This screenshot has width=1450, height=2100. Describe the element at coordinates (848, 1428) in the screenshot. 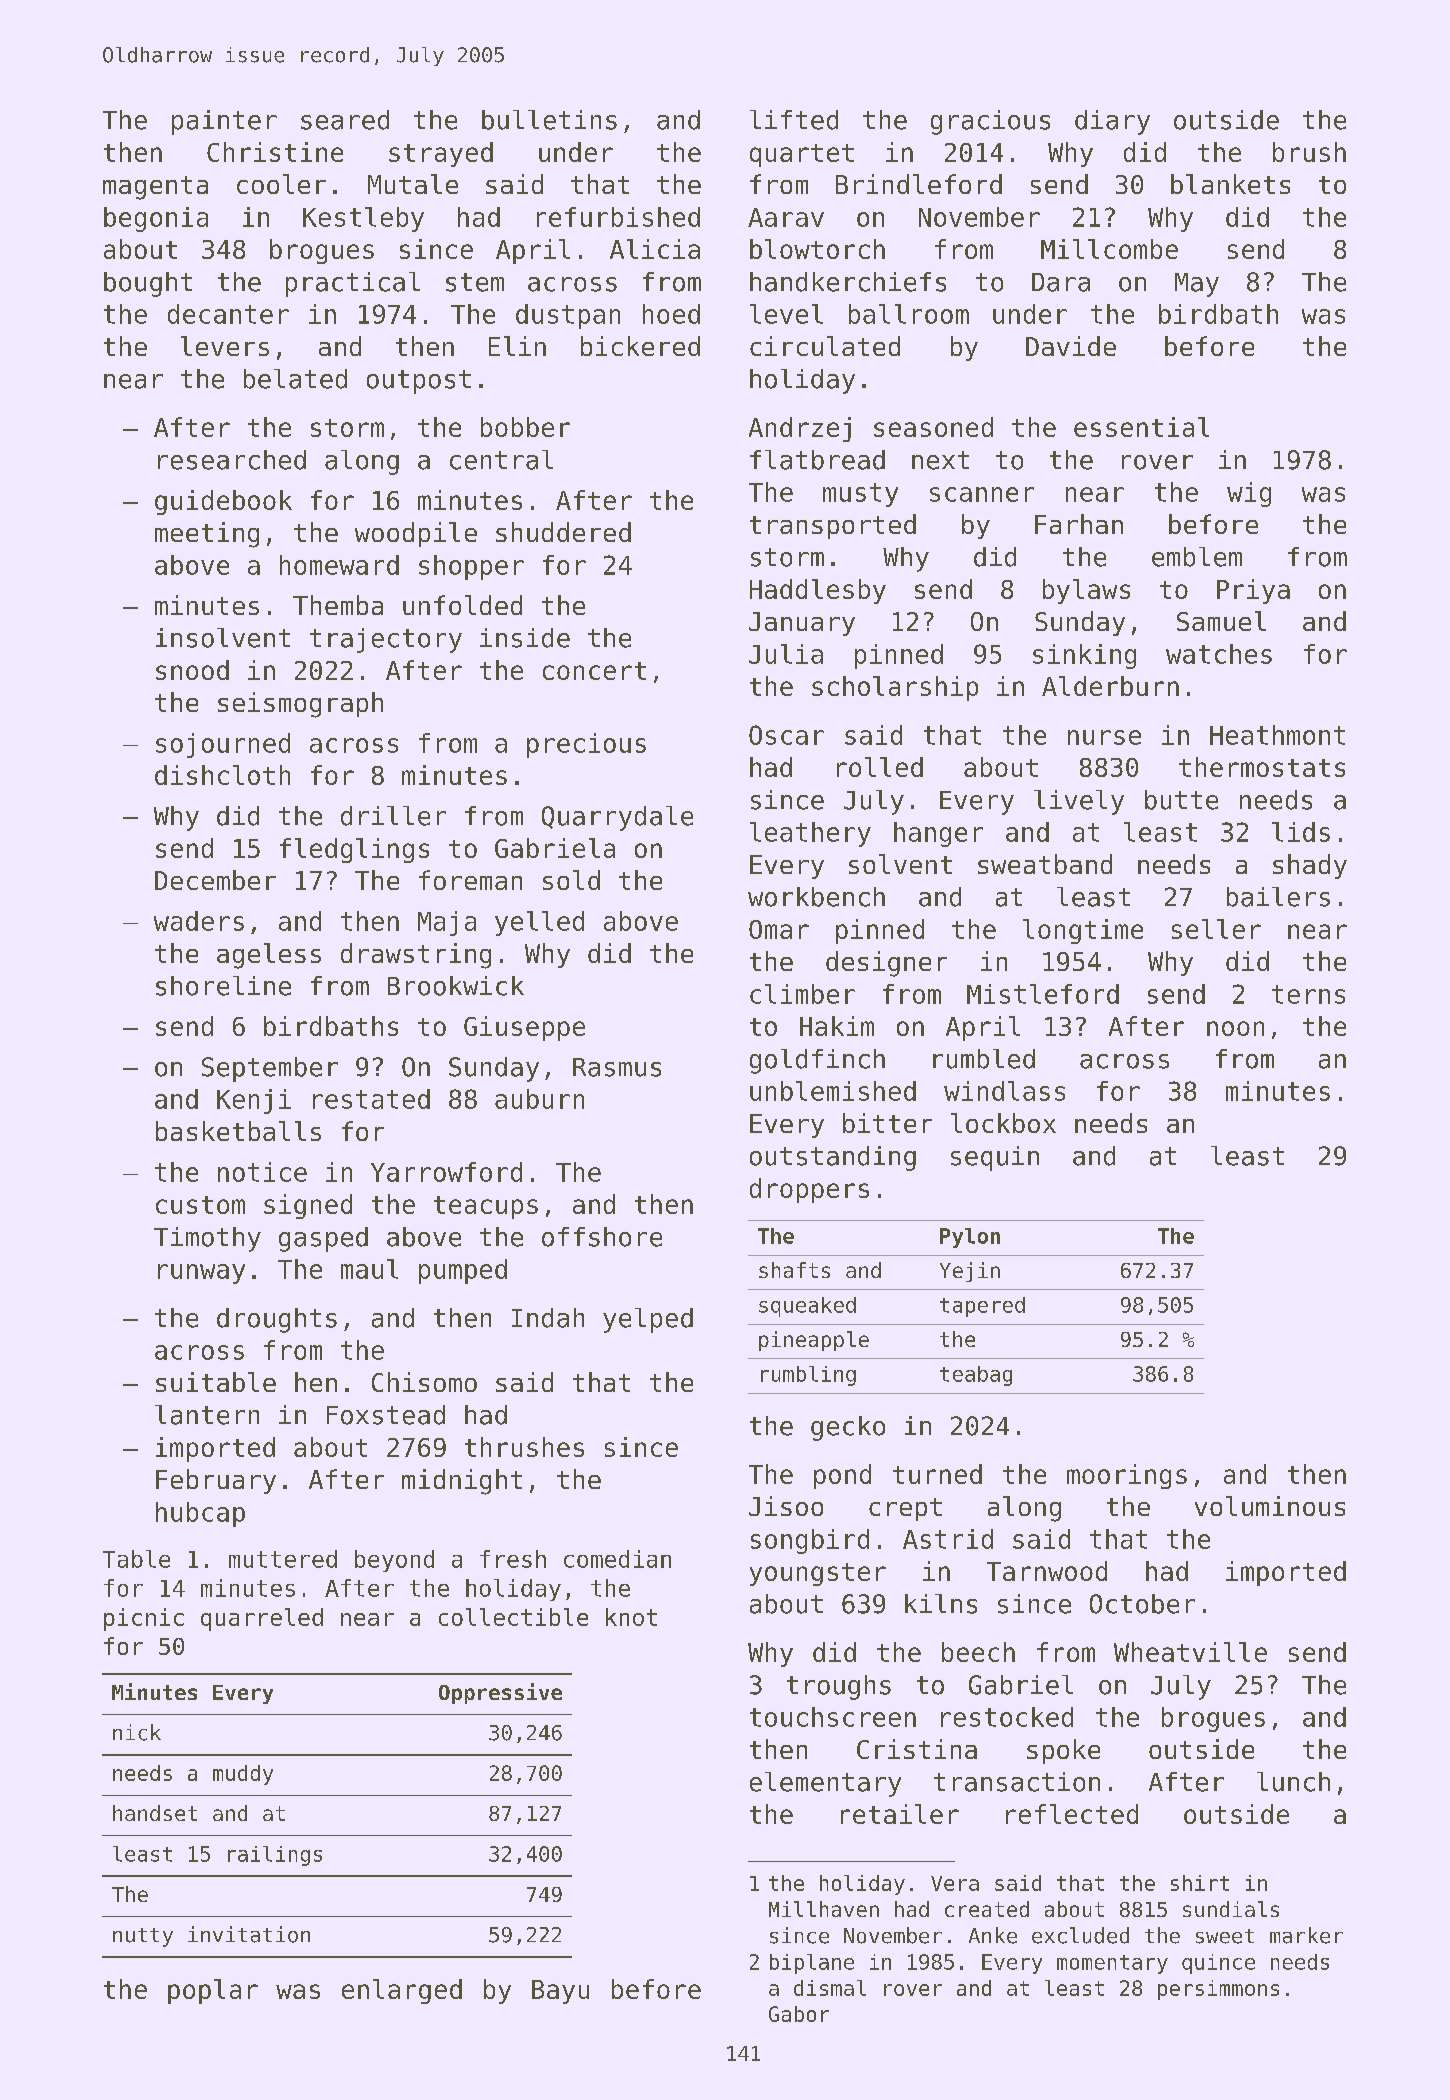

I see `gecko` at that location.
